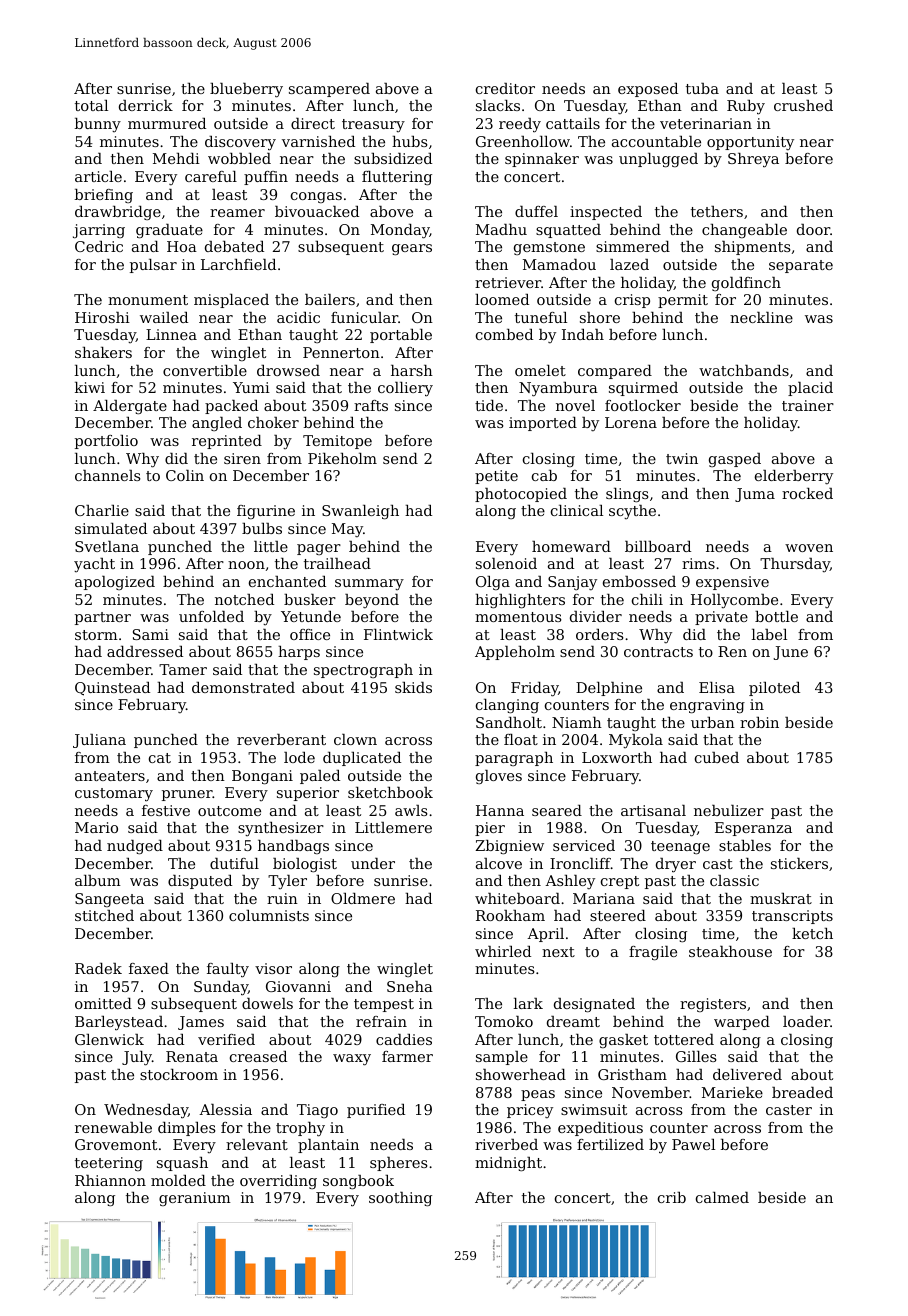 Image resolution: width=908 pixels, height=1316 pixels. Describe the element at coordinates (504, 1021) in the document. I see `Tomoko` at that location.
